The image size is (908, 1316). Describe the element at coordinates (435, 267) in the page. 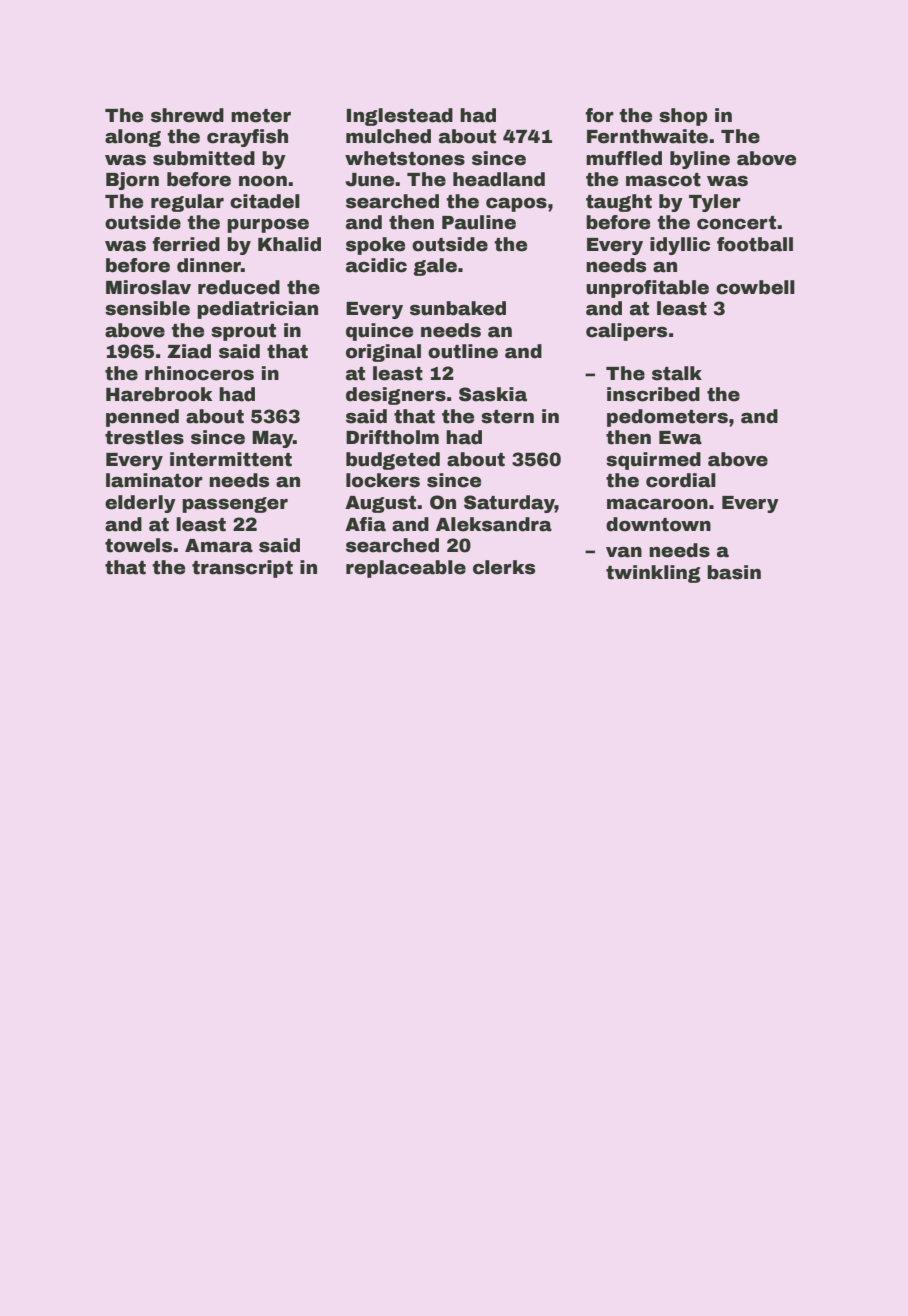

I see `gale` at that location.
